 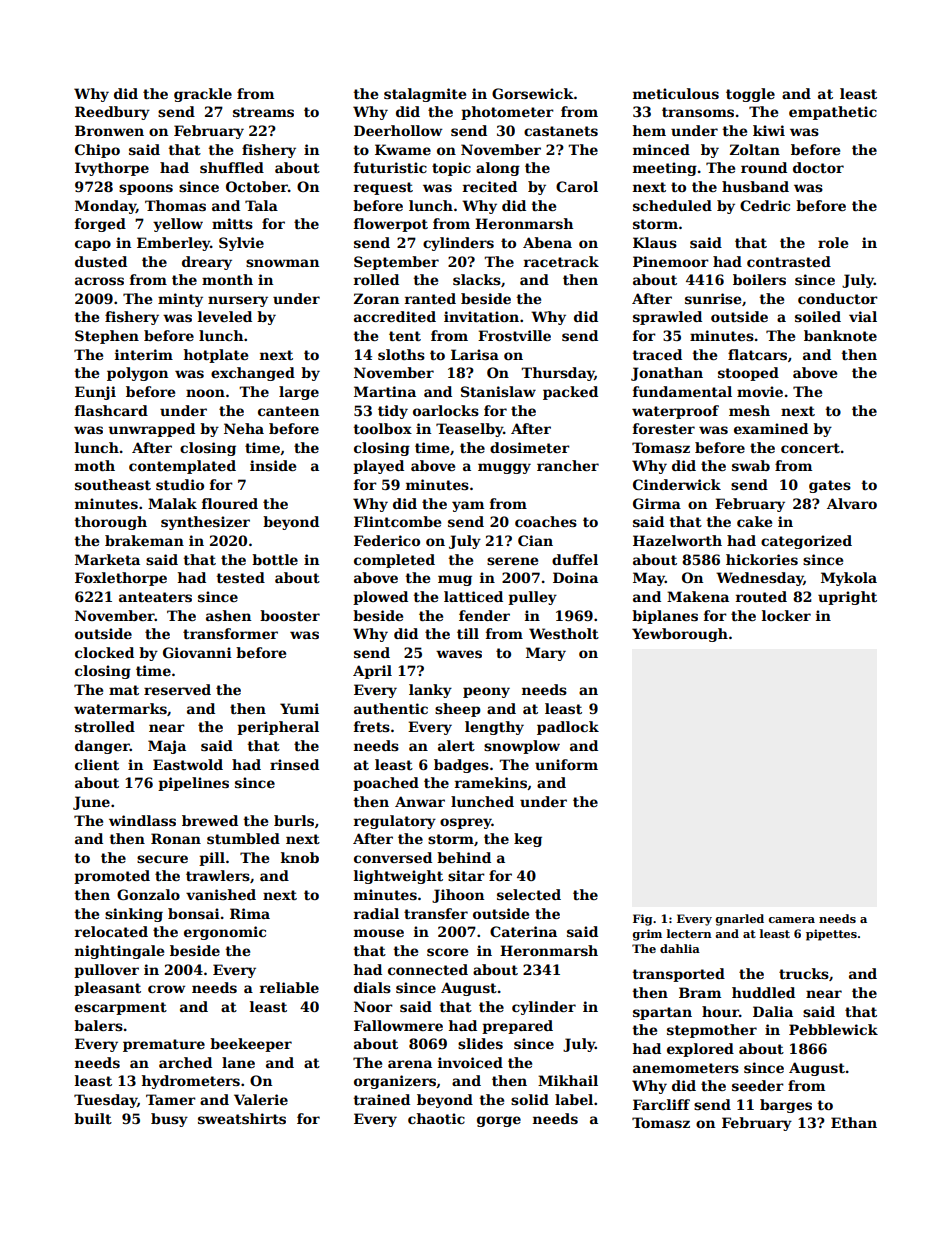 I want to click on sweatshirts, so click(x=242, y=1118).
